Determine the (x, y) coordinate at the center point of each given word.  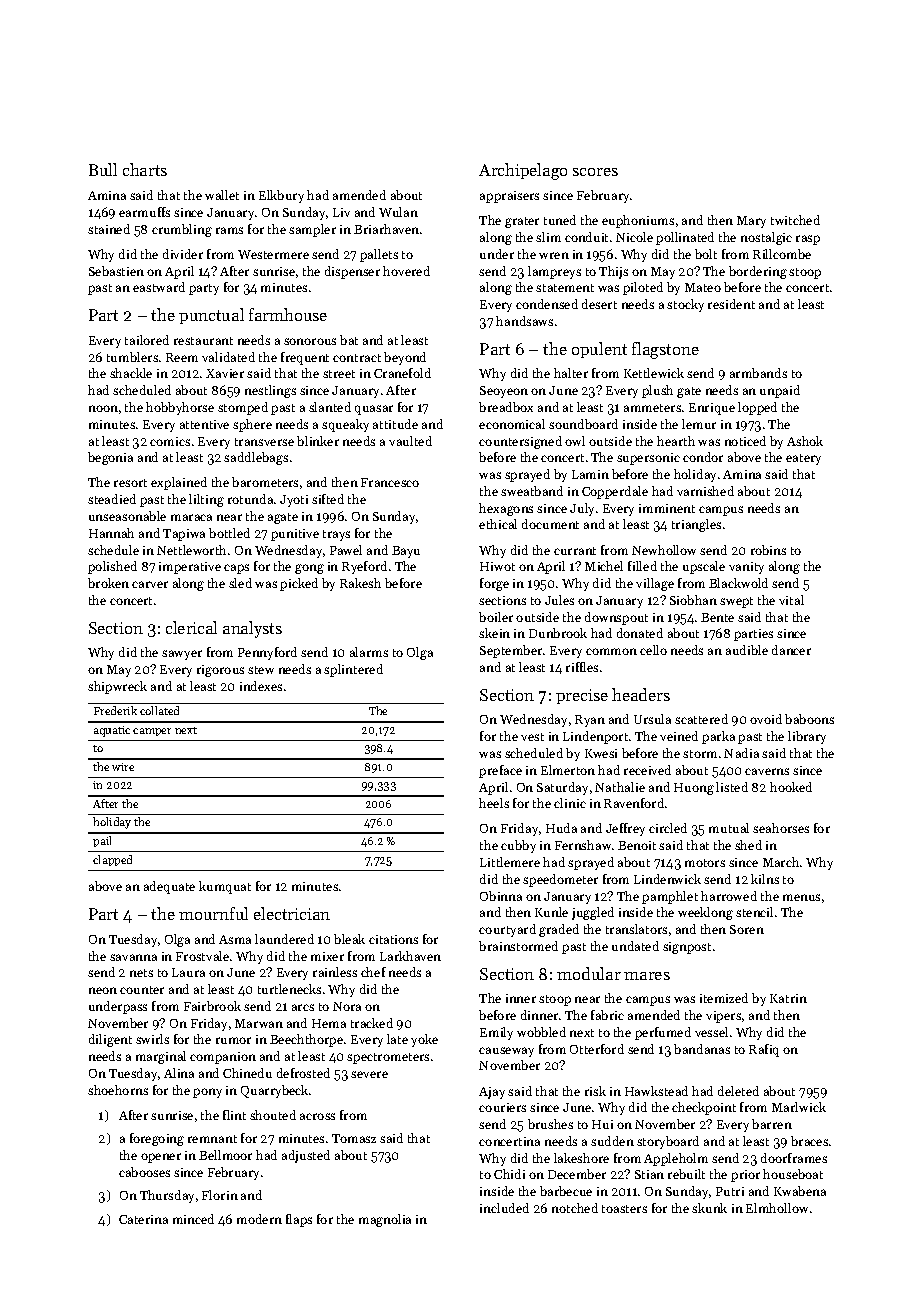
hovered (406, 271)
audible (747, 650)
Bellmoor (225, 1155)
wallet (222, 195)
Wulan (398, 212)
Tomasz (354, 1138)
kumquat (225, 887)
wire (123, 767)
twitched (795, 220)
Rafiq (764, 1050)
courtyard (507, 930)
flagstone (665, 350)
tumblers (132, 357)
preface (500, 771)
